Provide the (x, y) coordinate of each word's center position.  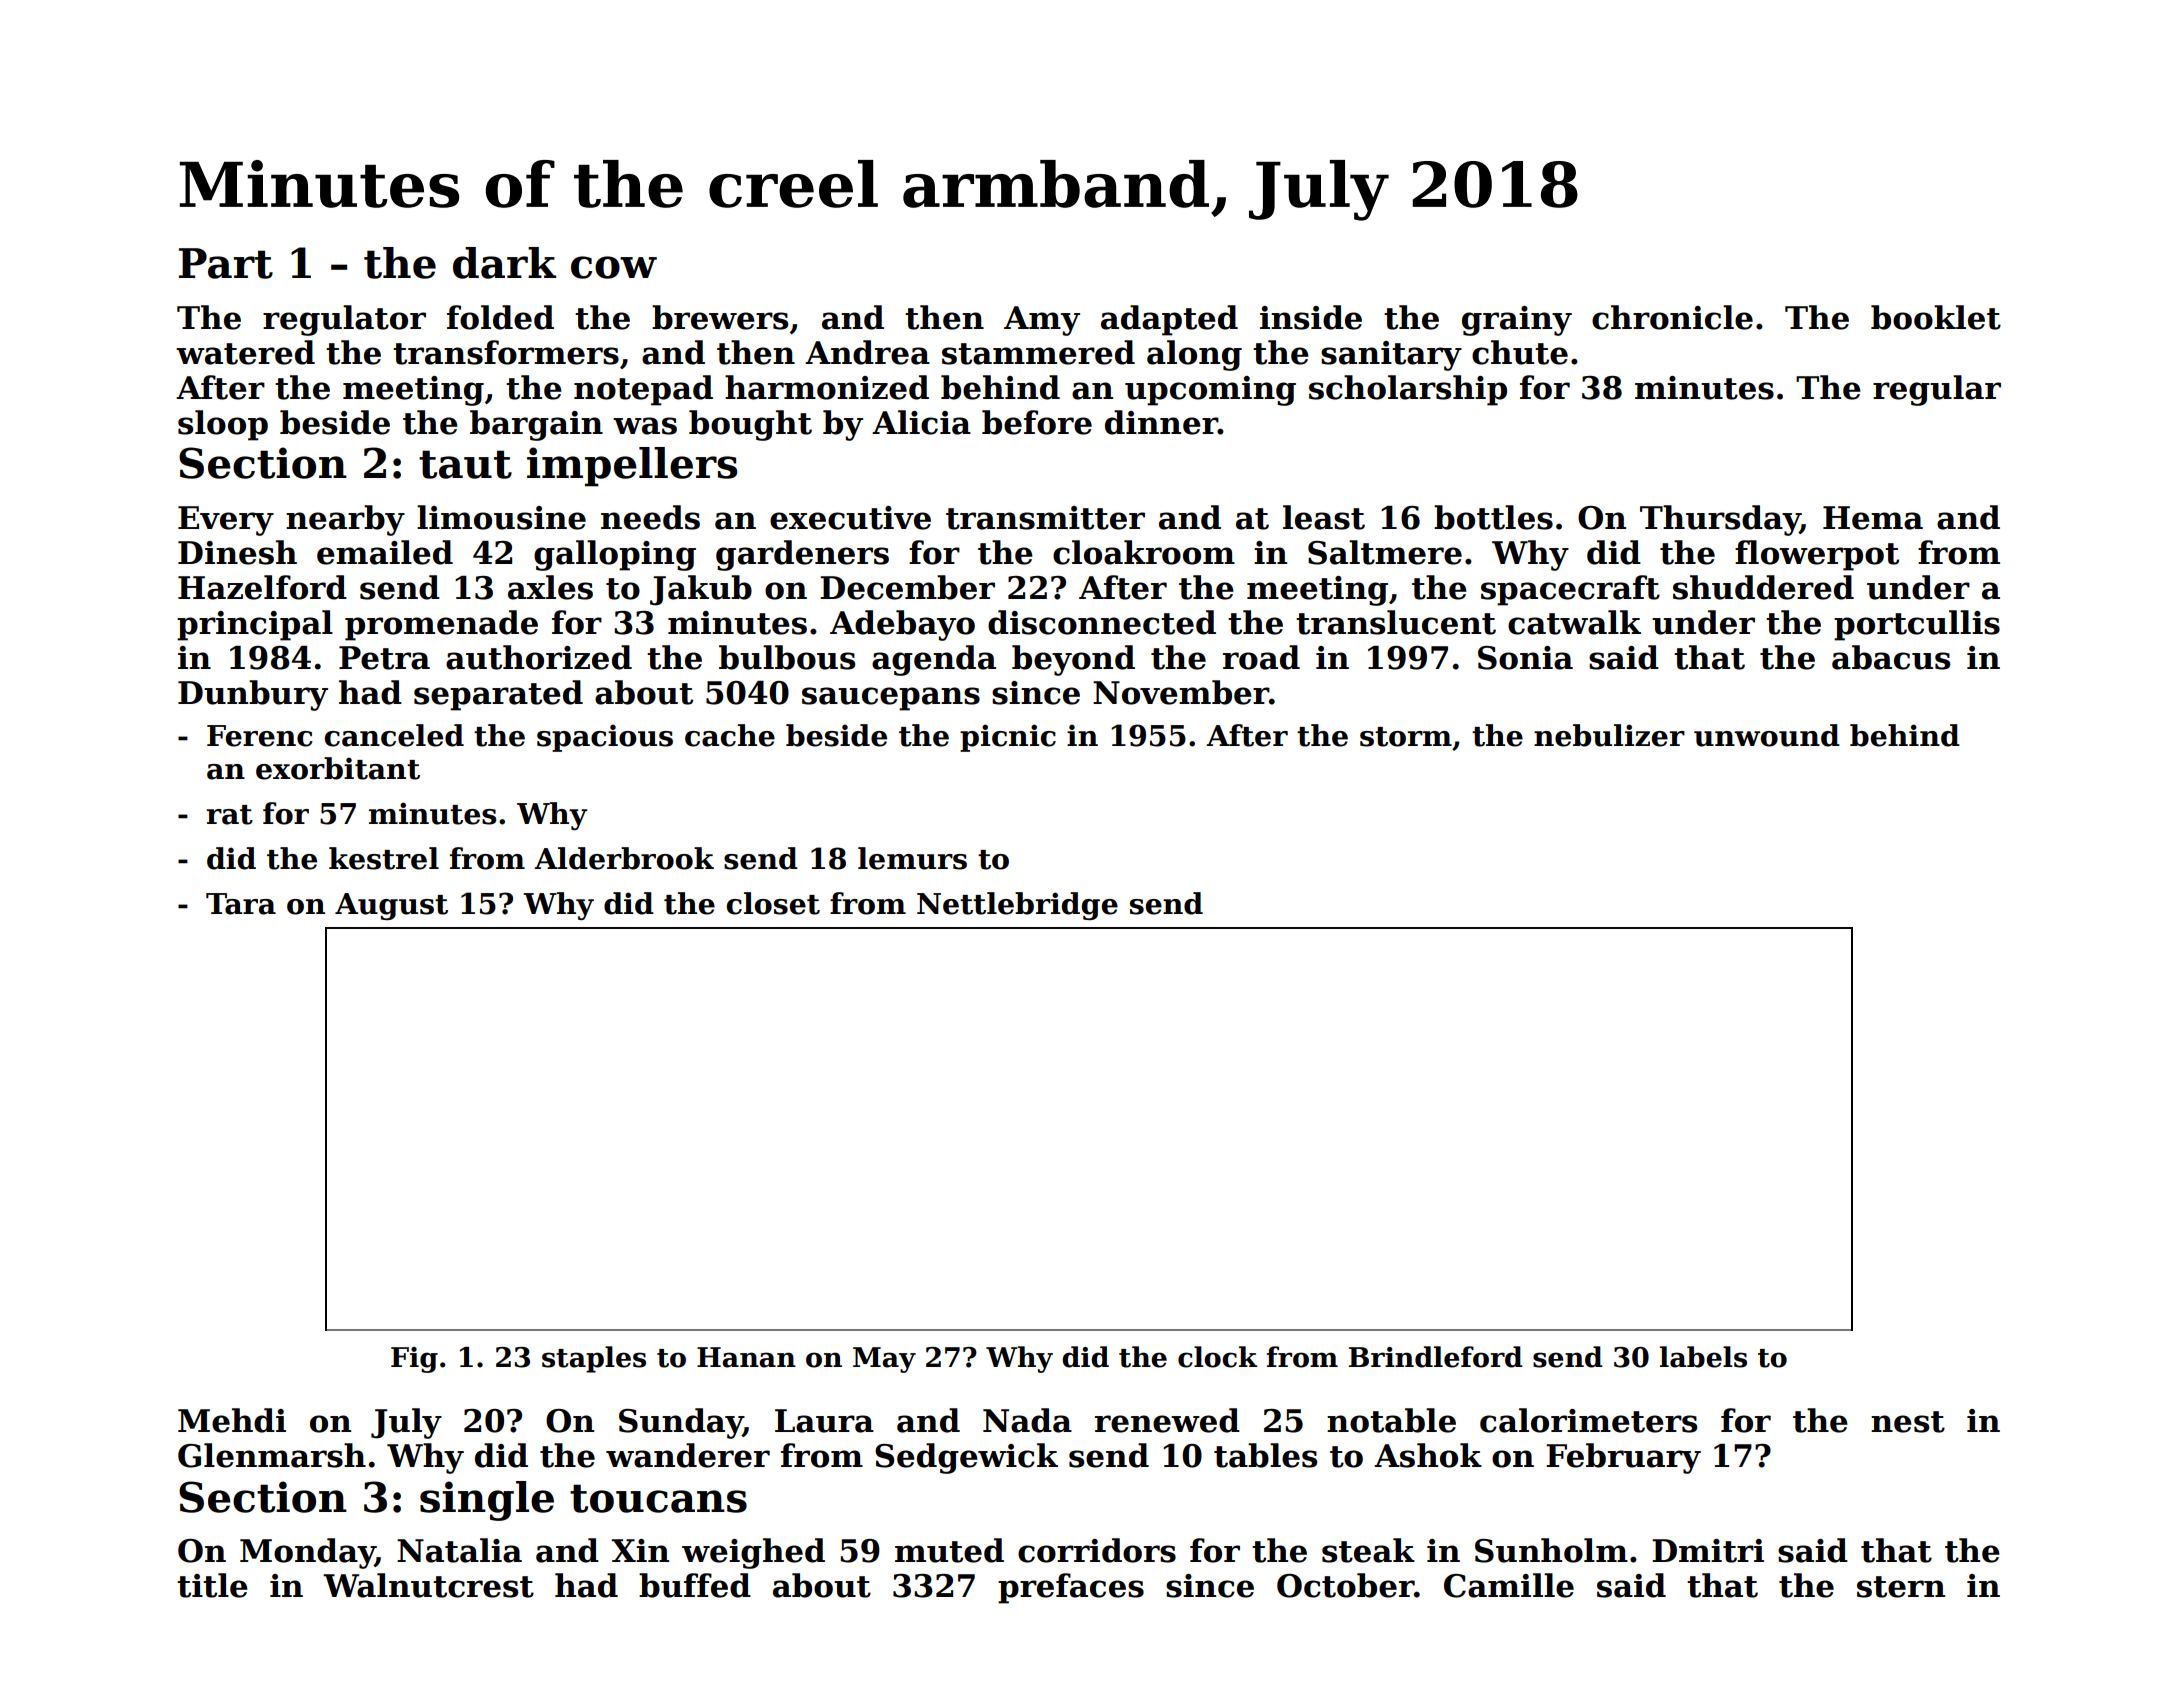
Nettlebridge (1017, 906)
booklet (1936, 317)
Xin (640, 1550)
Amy (1042, 321)
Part (226, 263)
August (391, 906)
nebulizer (1609, 735)
